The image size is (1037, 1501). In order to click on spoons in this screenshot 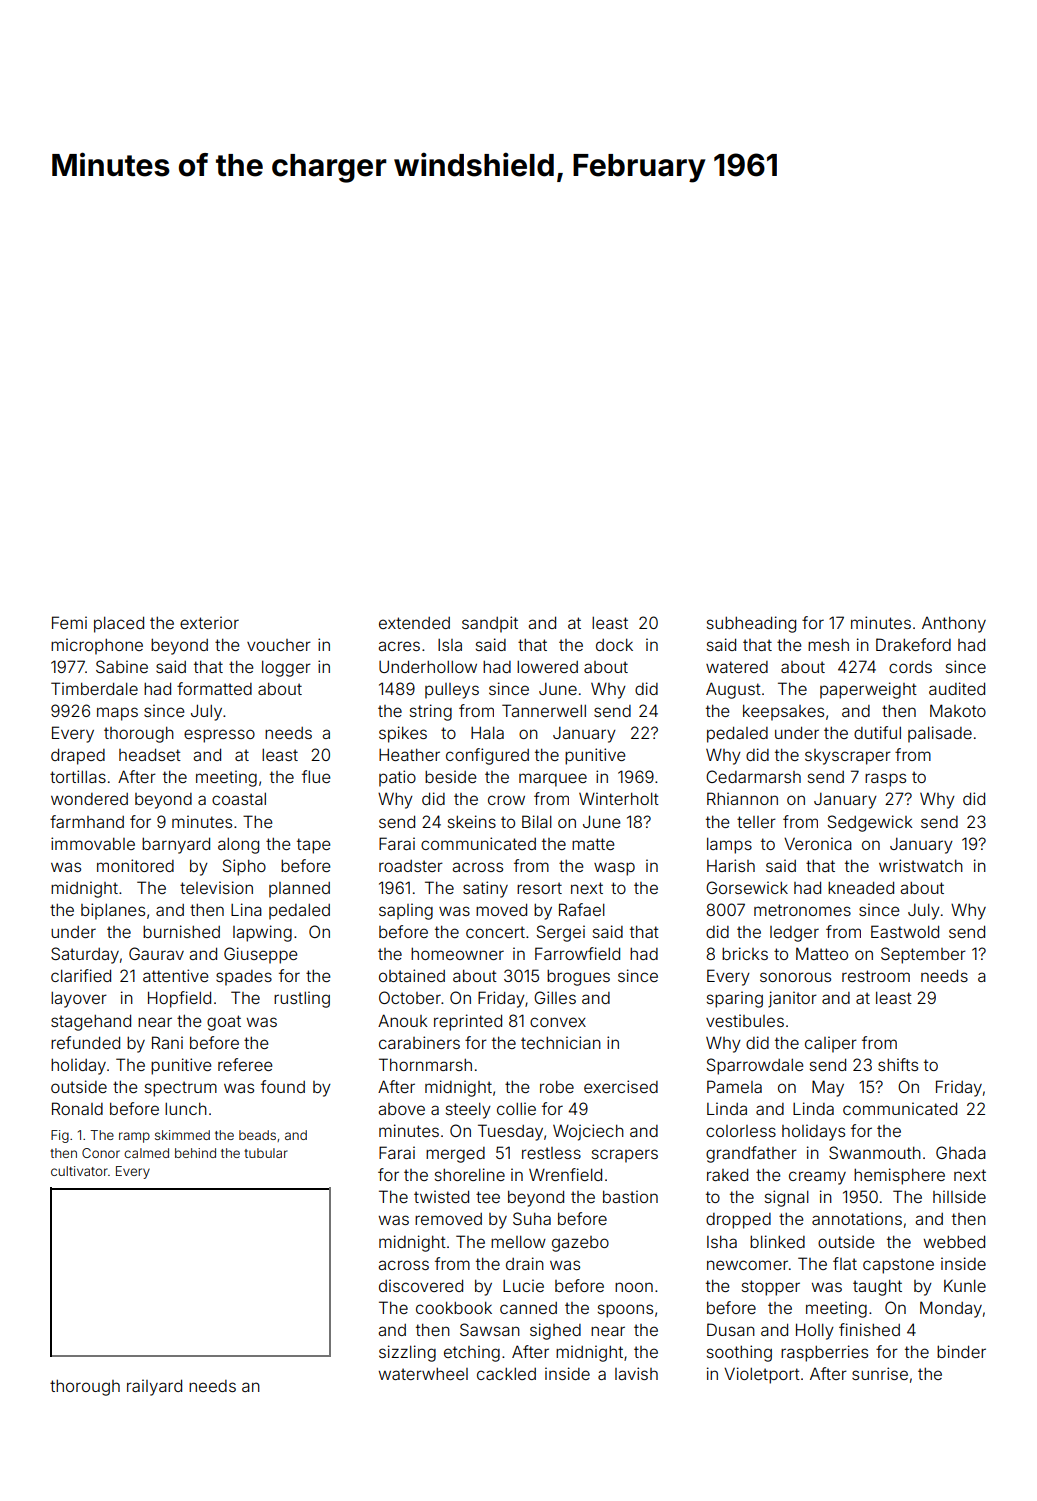, I will do `click(625, 1311)`.
